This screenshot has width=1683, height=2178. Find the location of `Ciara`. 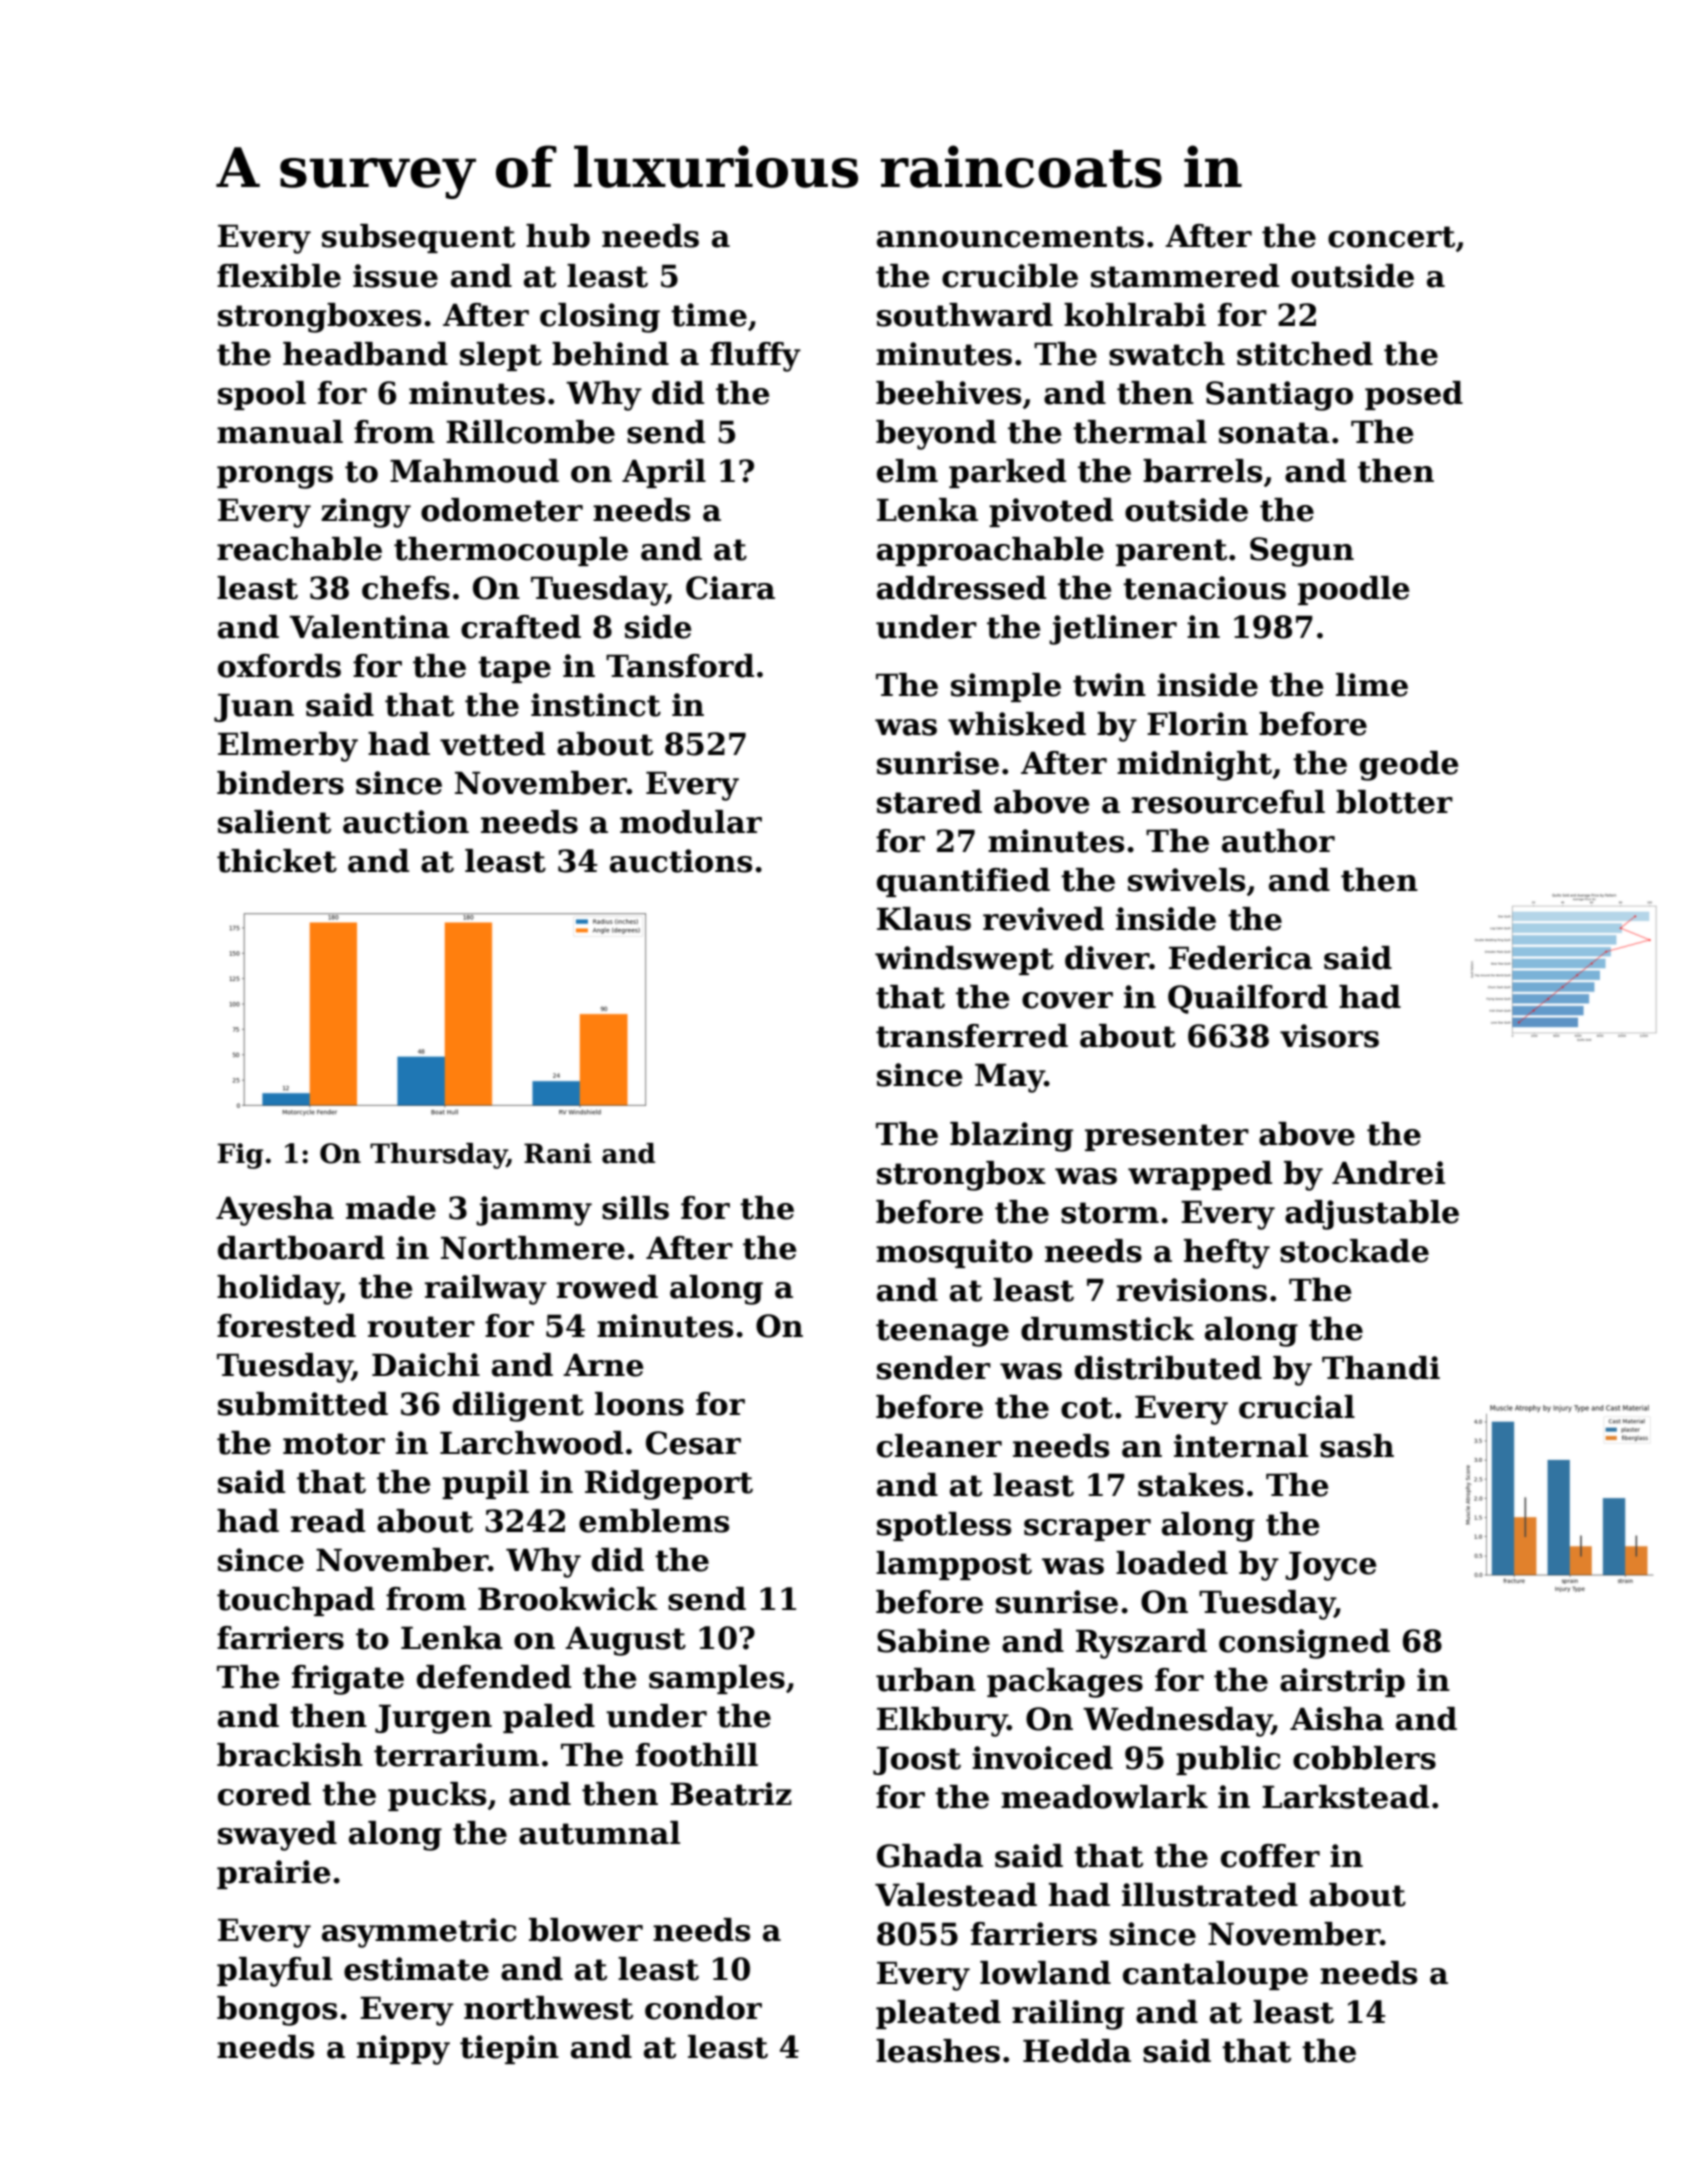

Ciara is located at coordinates (730, 588).
